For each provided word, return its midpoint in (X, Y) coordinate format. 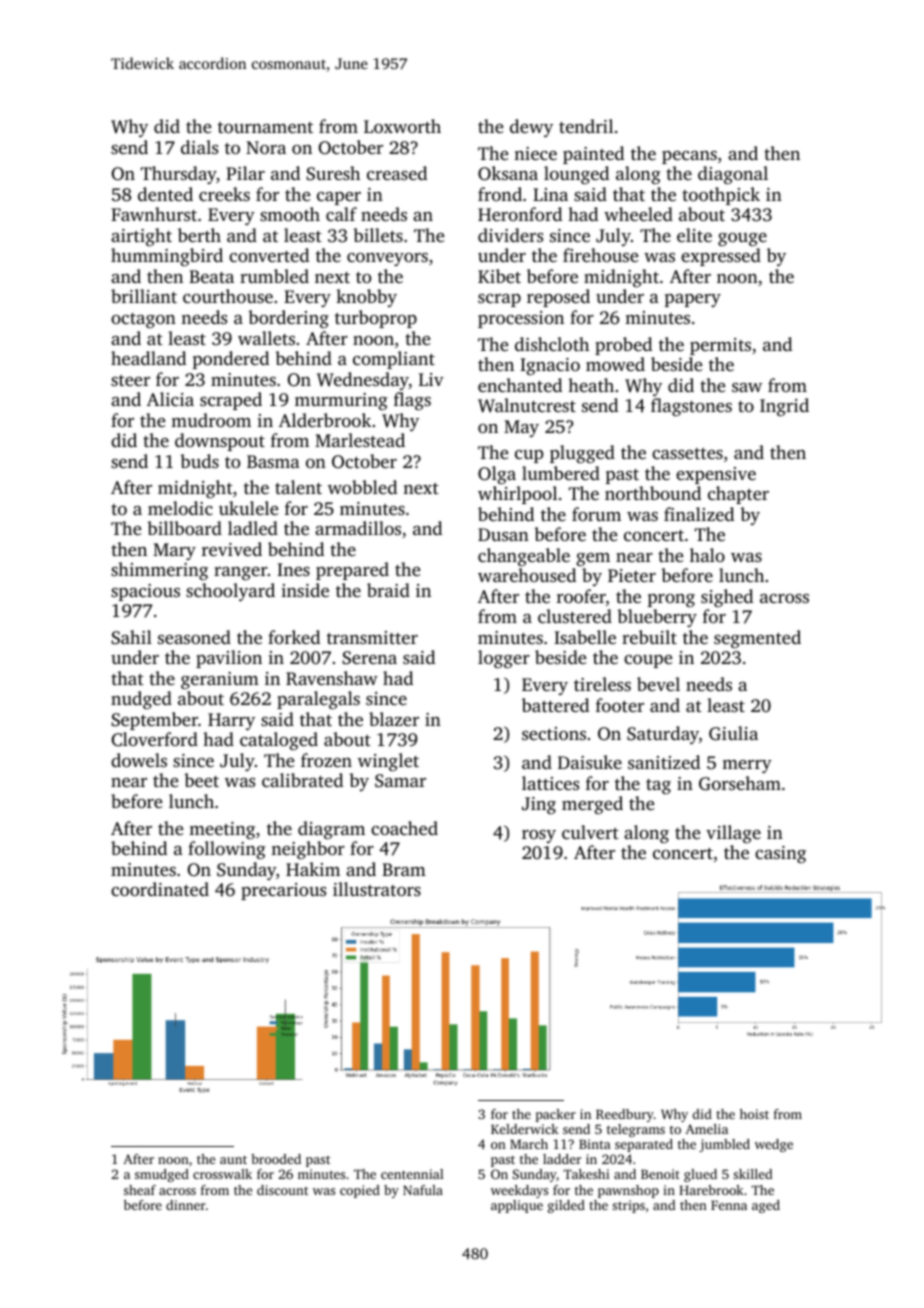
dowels (139, 760)
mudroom (211, 420)
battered (555, 705)
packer (556, 1115)
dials (199, 147)
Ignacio (550, 366)
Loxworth (402, 126)
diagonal (733, 175)
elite (694, 235)
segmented (757, 639)
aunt (233, 1160)
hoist (754, 1114)
